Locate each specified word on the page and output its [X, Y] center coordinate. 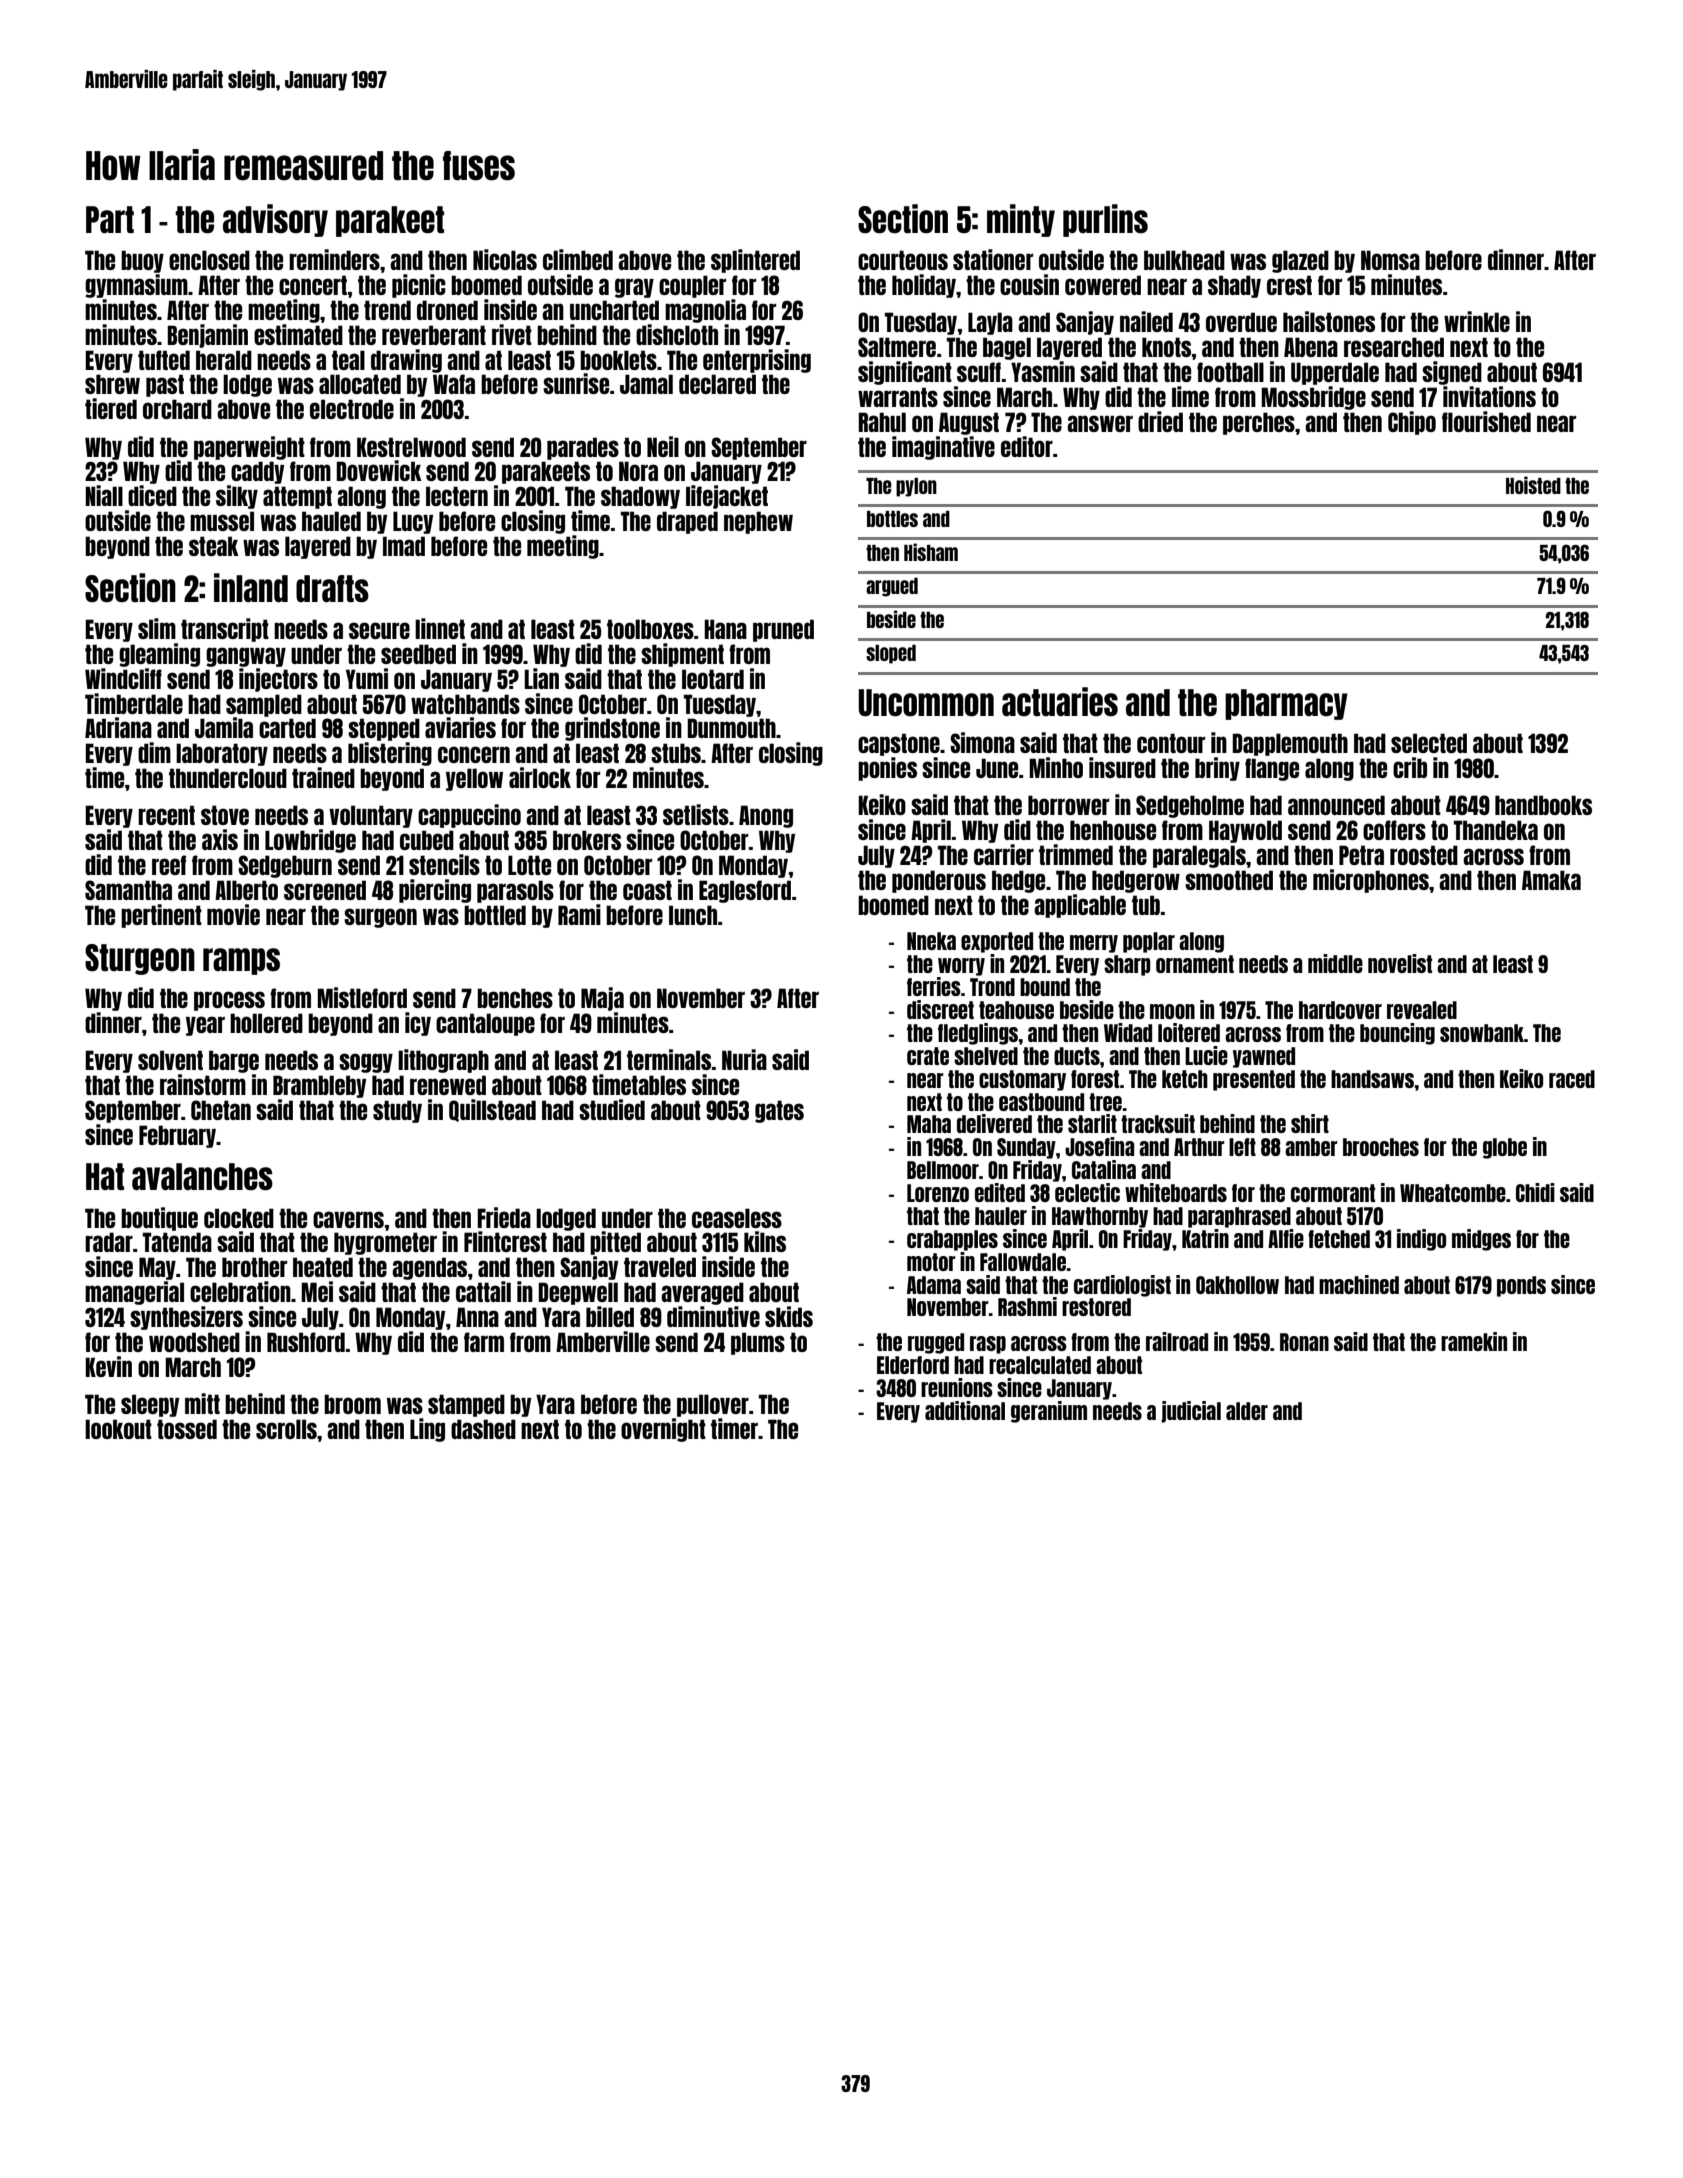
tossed [187, 1429]
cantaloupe [485, 1024]
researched [1394, 347]
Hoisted [1533, 485]
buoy [142, 261]
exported [997, 942]
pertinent [161, 916]
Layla [990, 323]
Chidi [1535, 1192]
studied [612, 1109]
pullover [713, 1405]
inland [251, 587]
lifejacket [727, 497]
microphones [1371, 881]
